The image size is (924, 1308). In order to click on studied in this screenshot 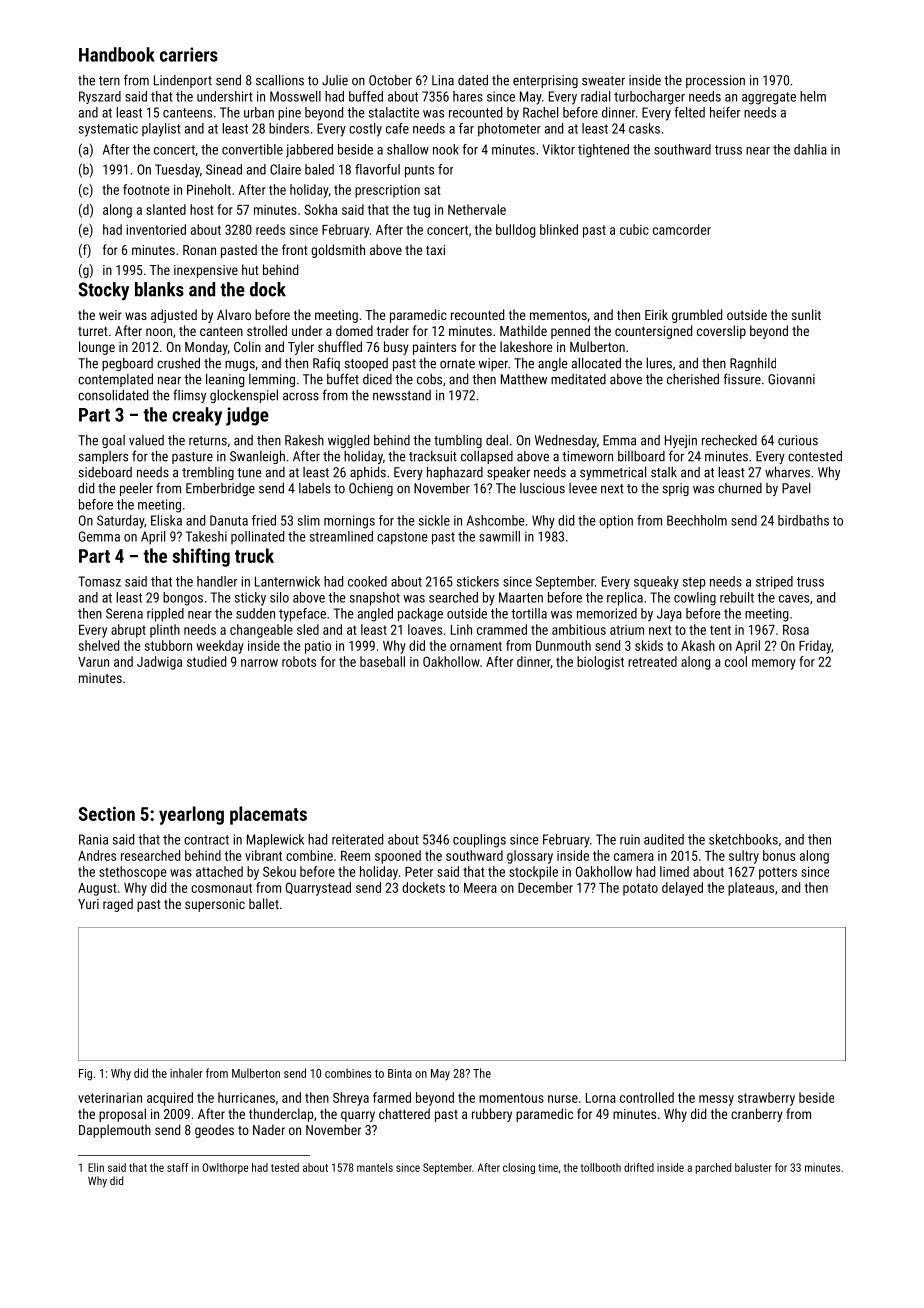, I will do `click(206, 661)`.
